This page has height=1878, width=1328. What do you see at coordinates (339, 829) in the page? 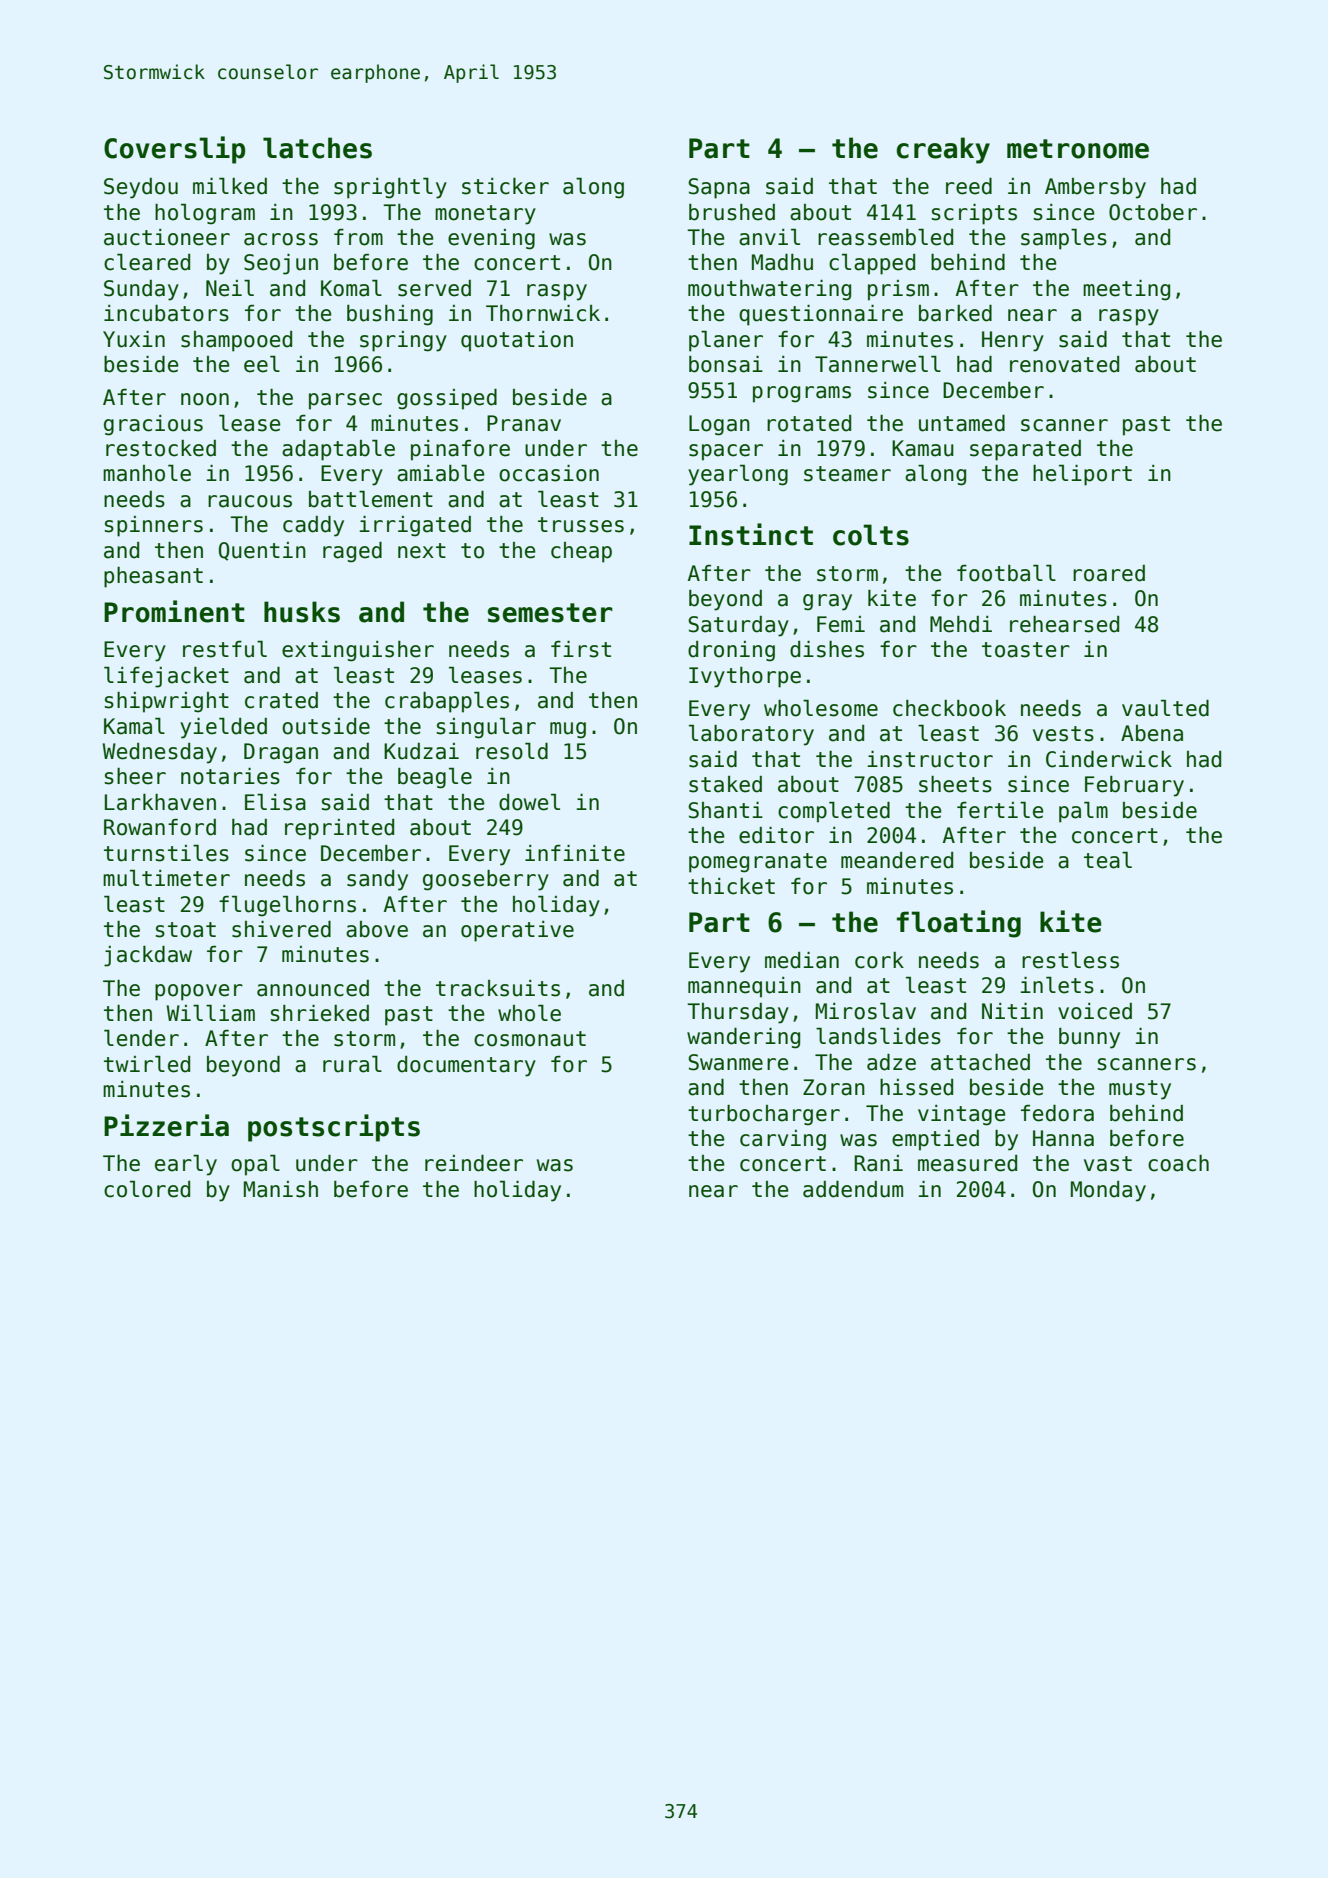
I see `reprinted` at bounding box center [339, 829].
